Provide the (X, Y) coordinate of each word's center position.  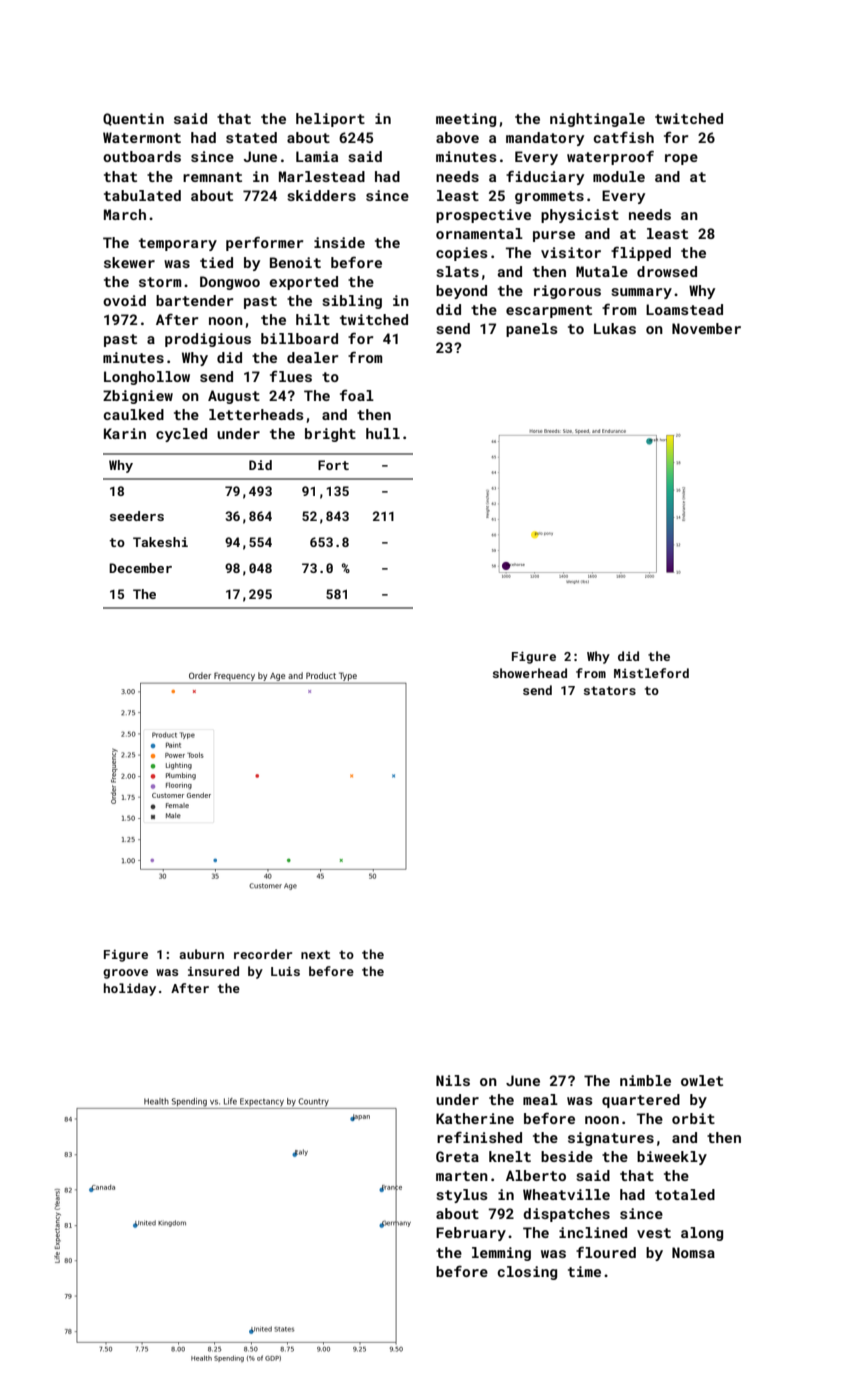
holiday (130, 989)
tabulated (142, 195)
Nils (453, 1080)
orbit (693, 1118)
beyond (461, 292)
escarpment (549, 311)
